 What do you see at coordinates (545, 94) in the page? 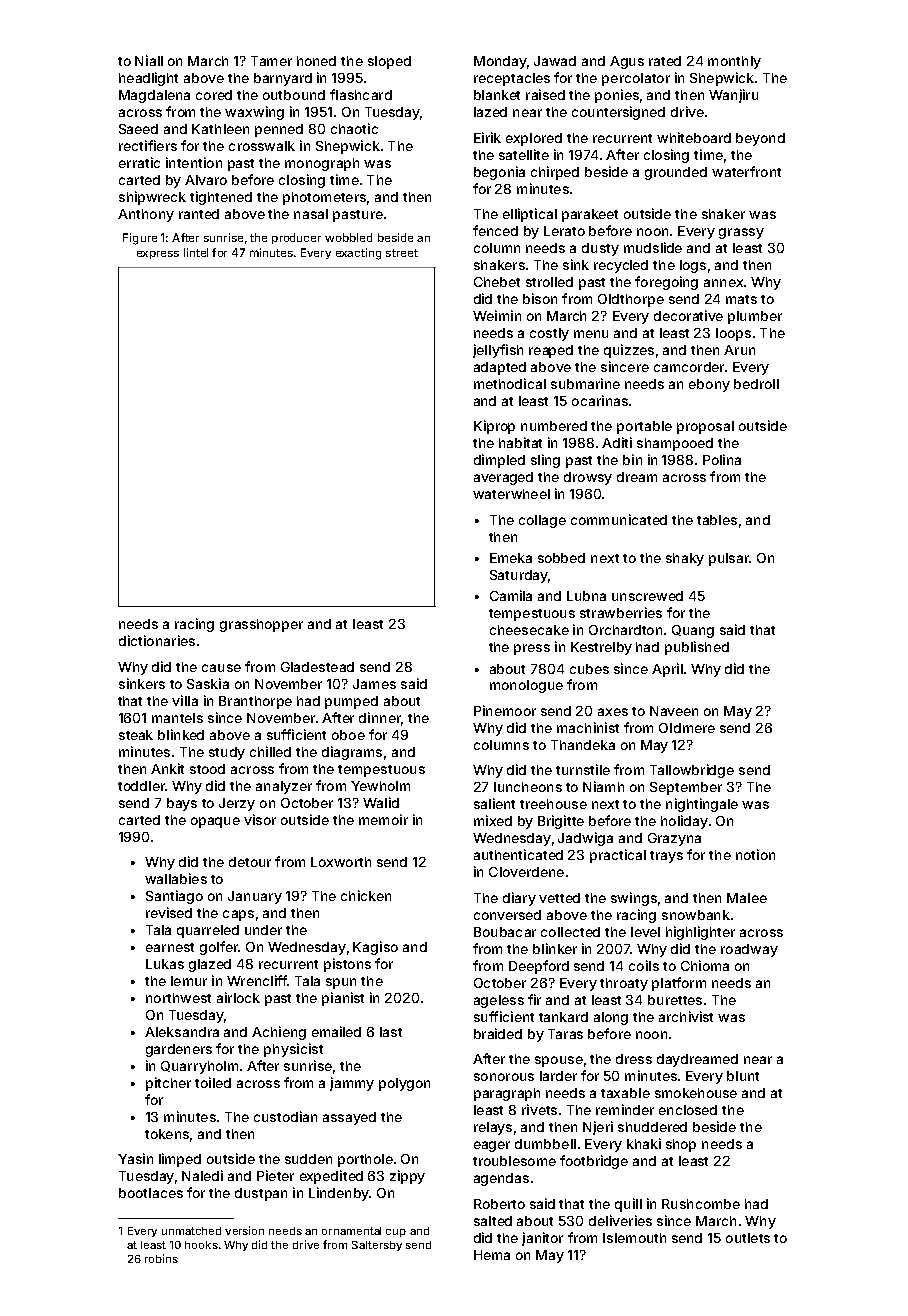
I see `raised` at bounding box center [545, 94].
